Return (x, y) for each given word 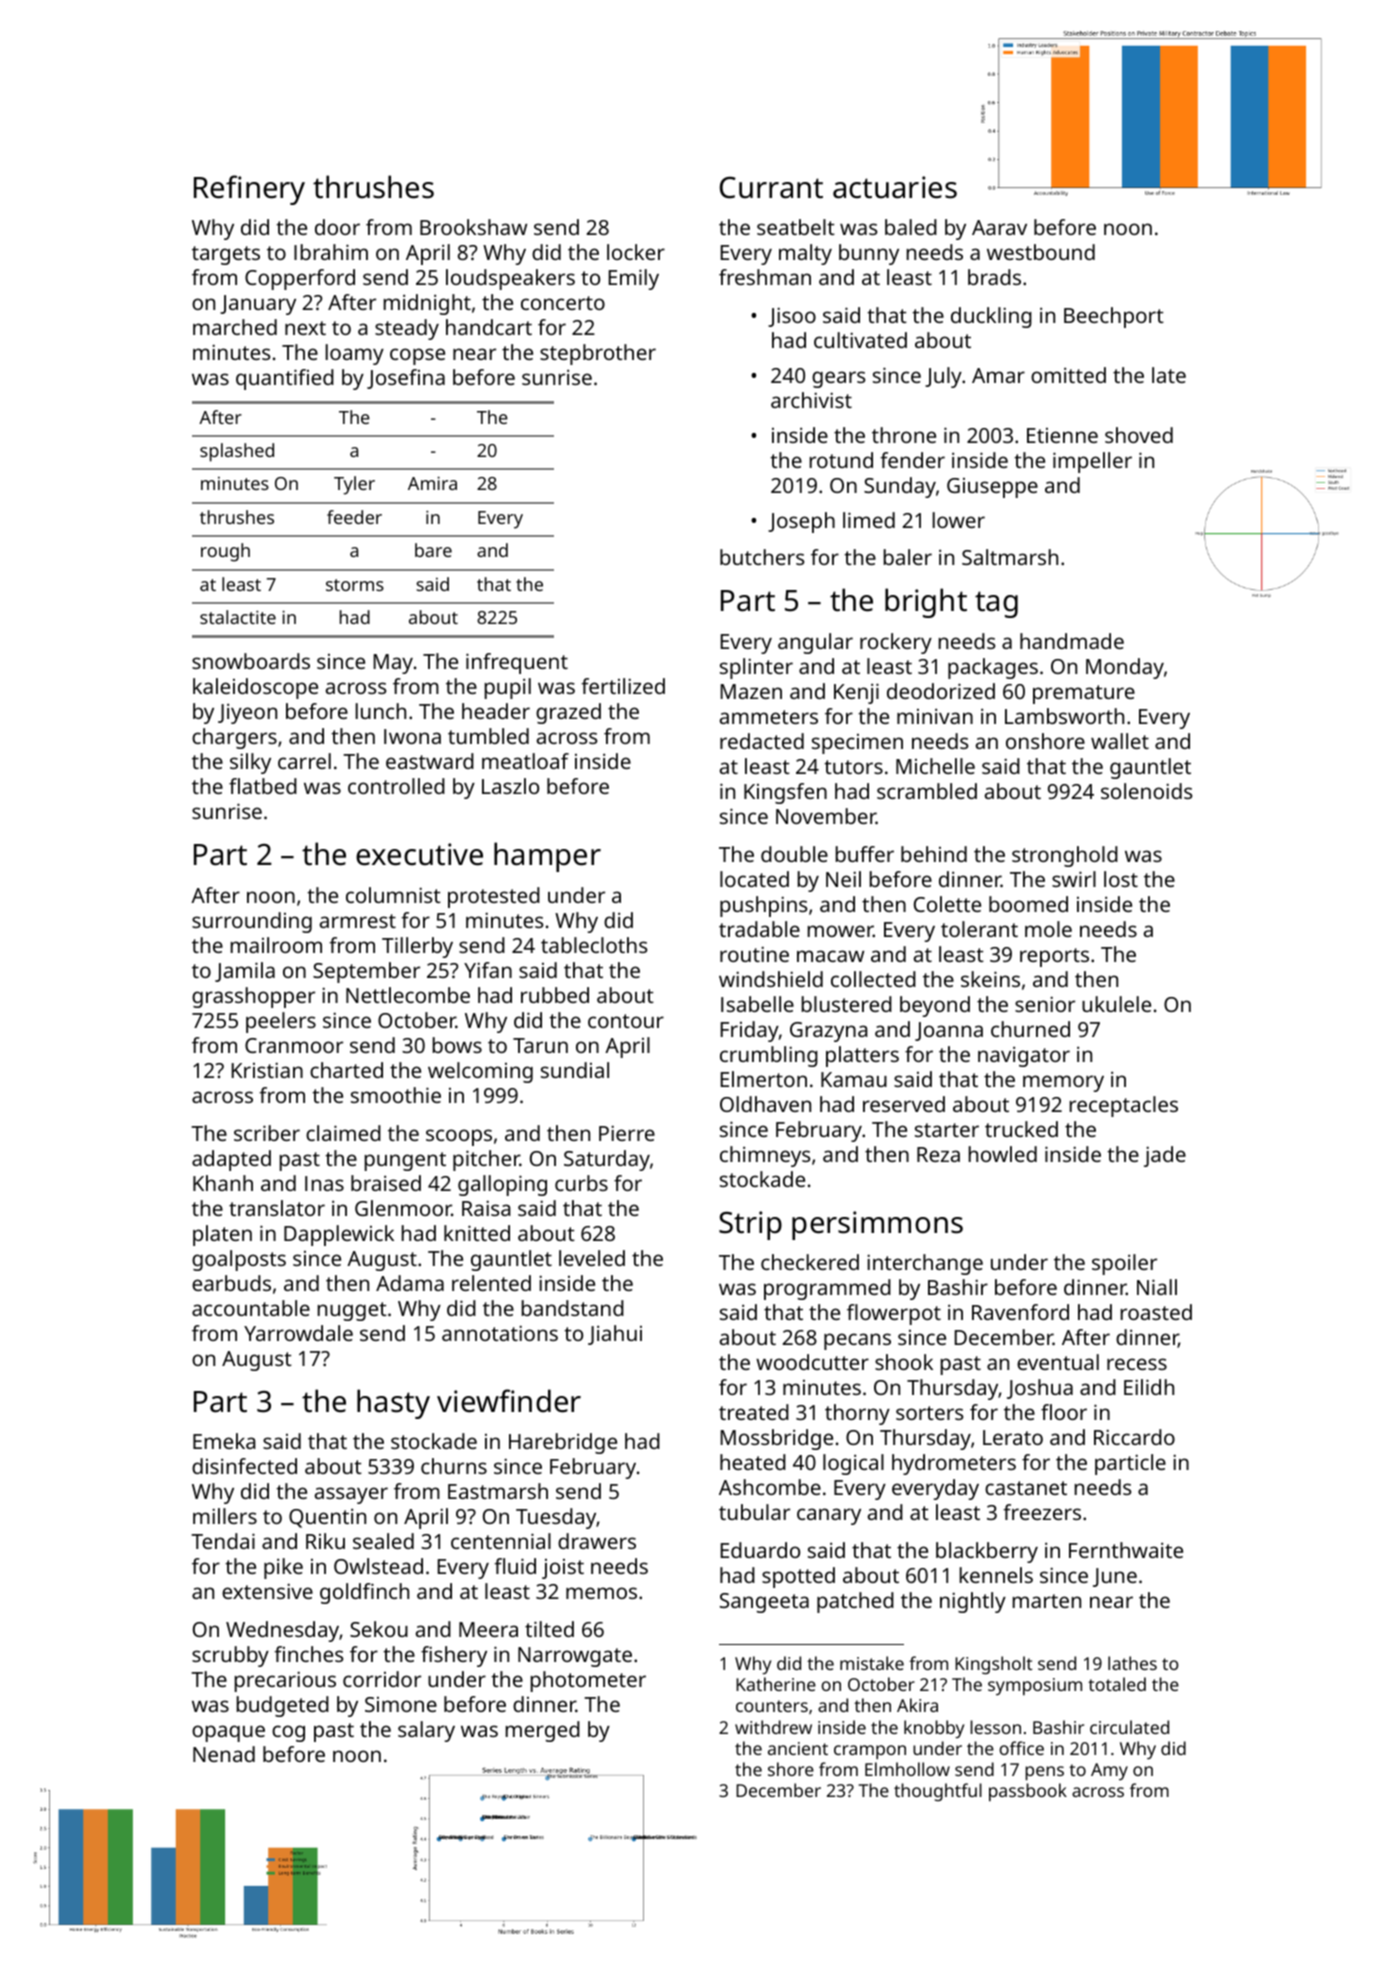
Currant (771, 188)
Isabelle (757, 1004)
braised (386, 1183)
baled (911, 227)
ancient (798, 1748)
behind (934, 854)
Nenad (224, 1754)
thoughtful (938, 1792)
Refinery (249, 190)
